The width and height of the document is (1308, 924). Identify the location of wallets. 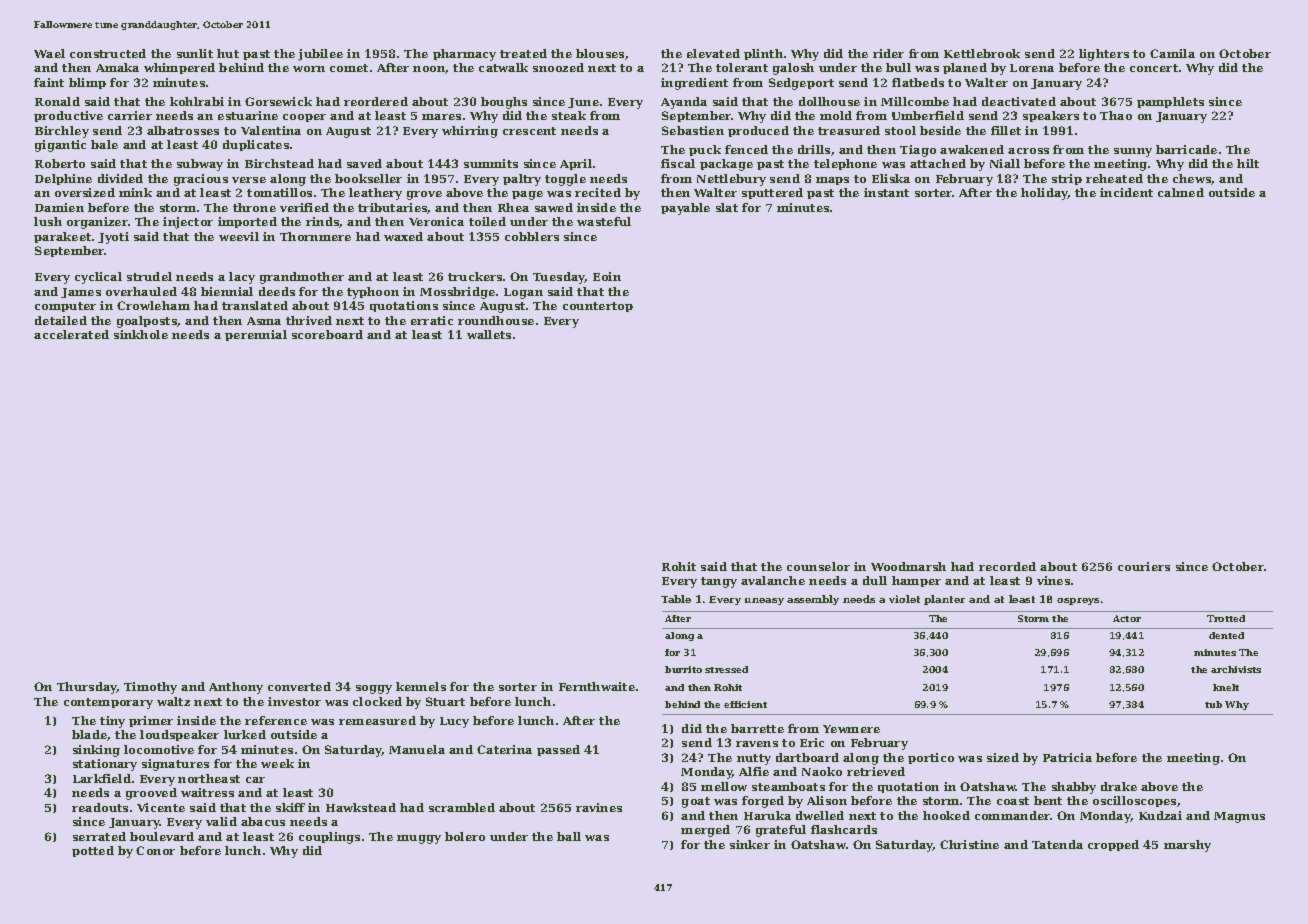
(489, 334).
